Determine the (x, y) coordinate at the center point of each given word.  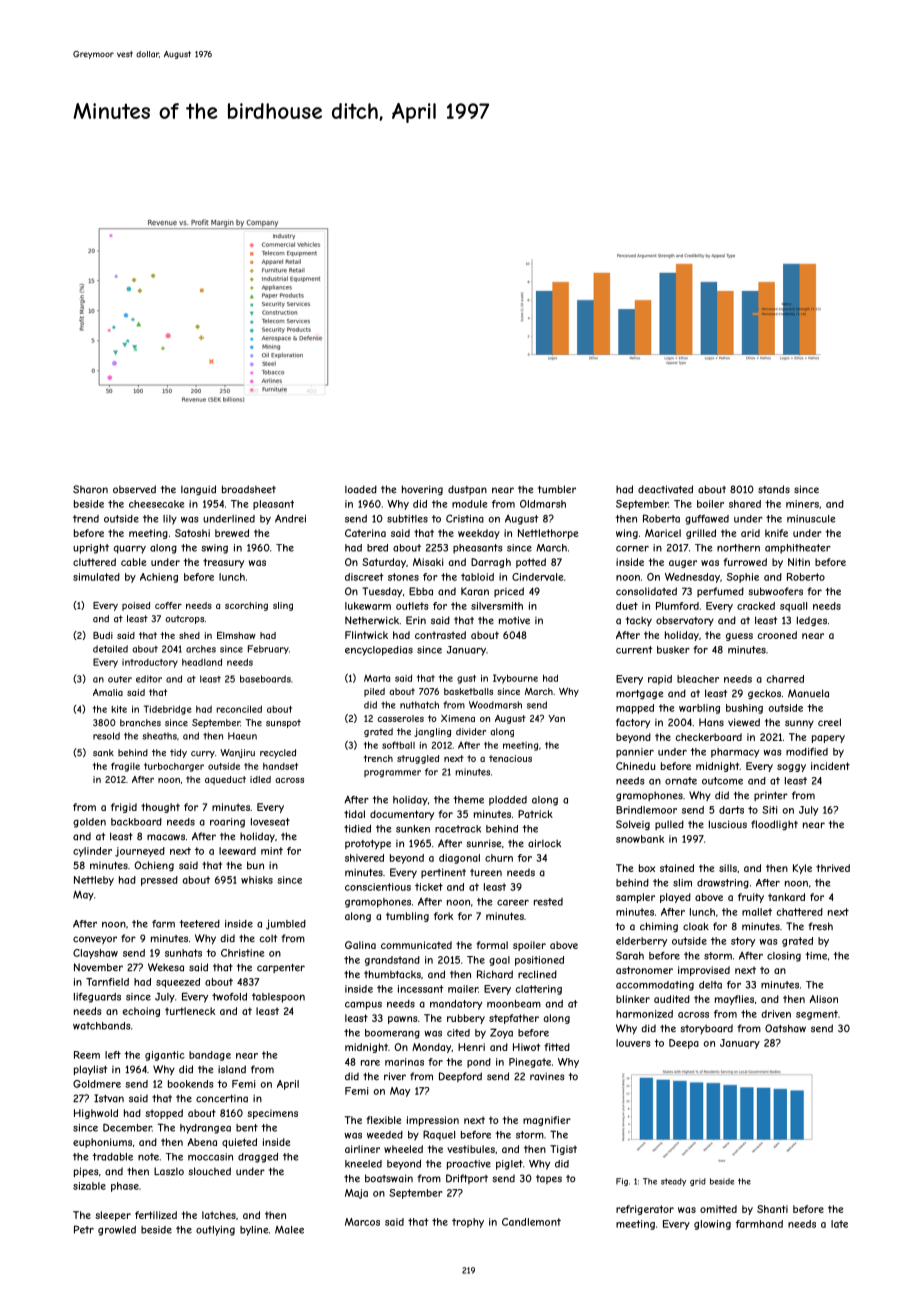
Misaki (428, 562)
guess (739, 637)
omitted (718, 1209)
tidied (357, 829)
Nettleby (94, 881)
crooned (777, 635)
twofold (229, 997)
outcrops (184, 619)
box (647, 868)
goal (499, 961)
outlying (215, 1231)
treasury (223, 563)
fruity (751, 898)
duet (627, 606)
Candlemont (531, 1222)
